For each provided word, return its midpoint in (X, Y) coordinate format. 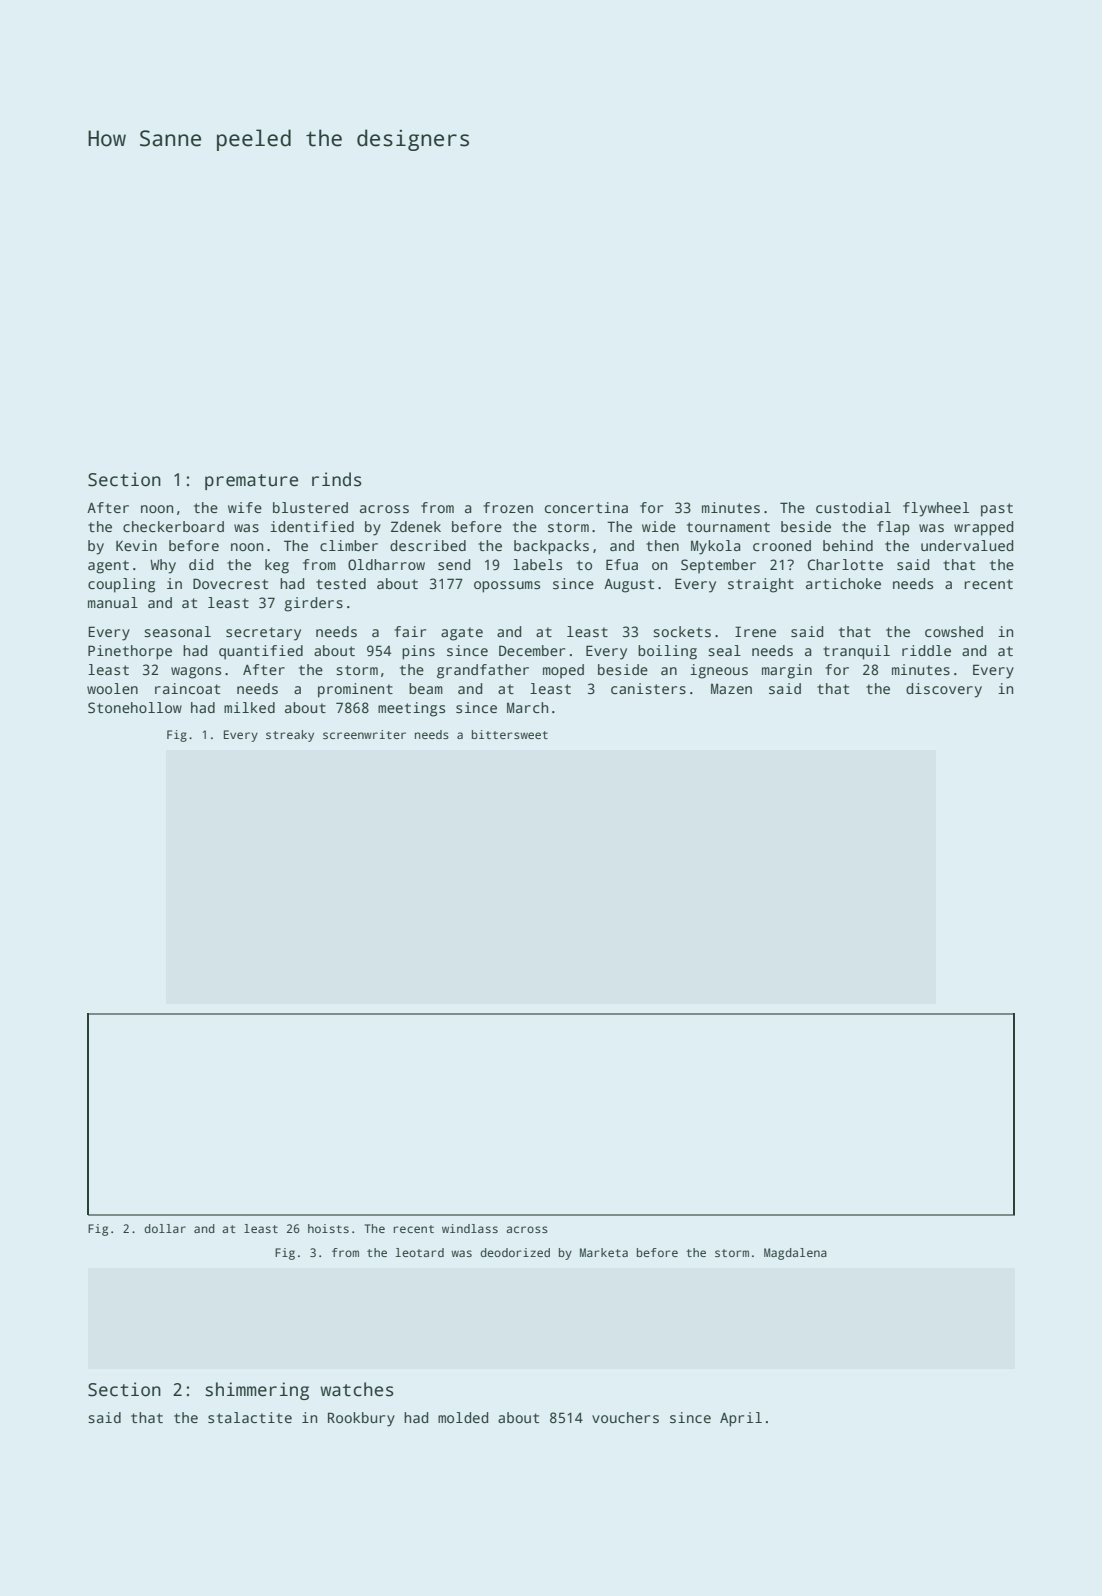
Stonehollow (135, 707)
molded (463, 1417)
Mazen (731, 688)
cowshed (954, 631)
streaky (290, 736)
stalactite (250, 1417)
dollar (165, 1228)
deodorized (515, 1252)
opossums (507, 587)
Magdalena (795, 1254)
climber (349, 545)
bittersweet (510, 734)
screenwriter (364, 734)
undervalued (967, 545)
